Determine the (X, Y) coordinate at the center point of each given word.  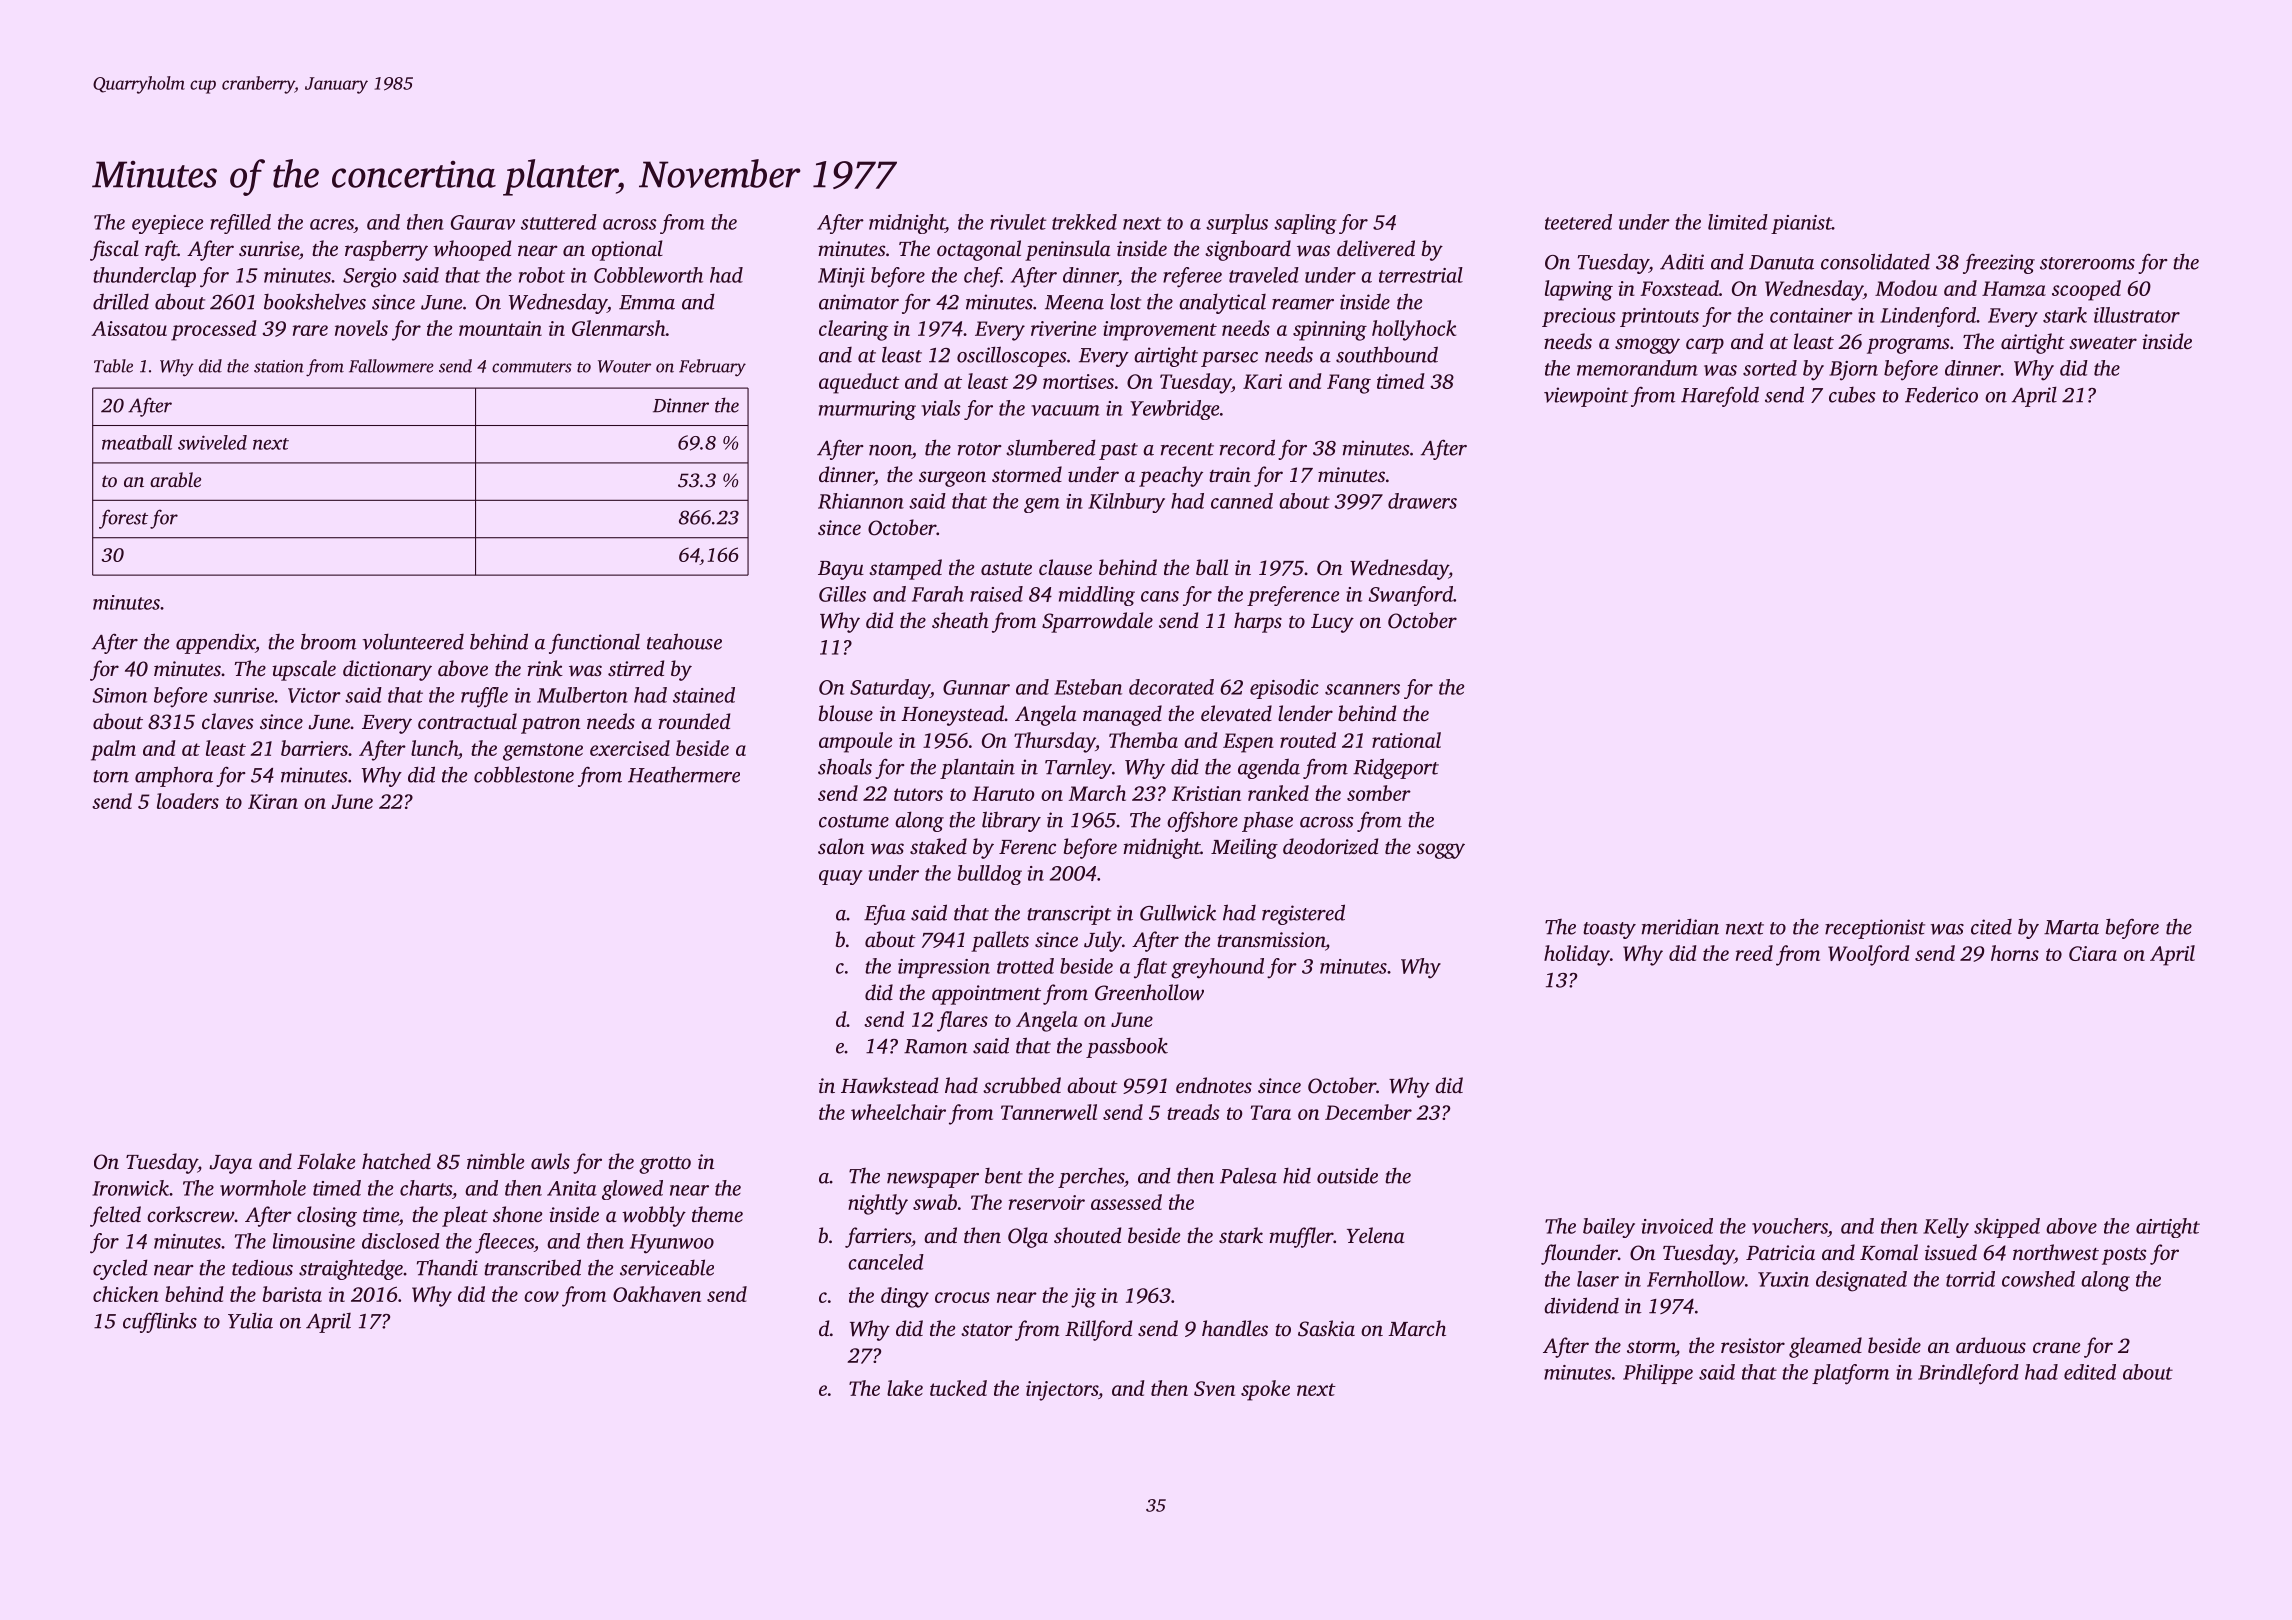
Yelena (1375, 1235)
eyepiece (167, 224)
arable (175, 479)
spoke (1265, 1390)
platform (1850, 1374)
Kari (1262, 381)
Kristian (1206, 793)
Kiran (273, 801)
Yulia (250, 1320)
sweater (2103, 343)
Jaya (230, 1164)
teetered (1578, 222)
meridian (1680, 926)
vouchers (1790, 1226)
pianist (1801, 224)
